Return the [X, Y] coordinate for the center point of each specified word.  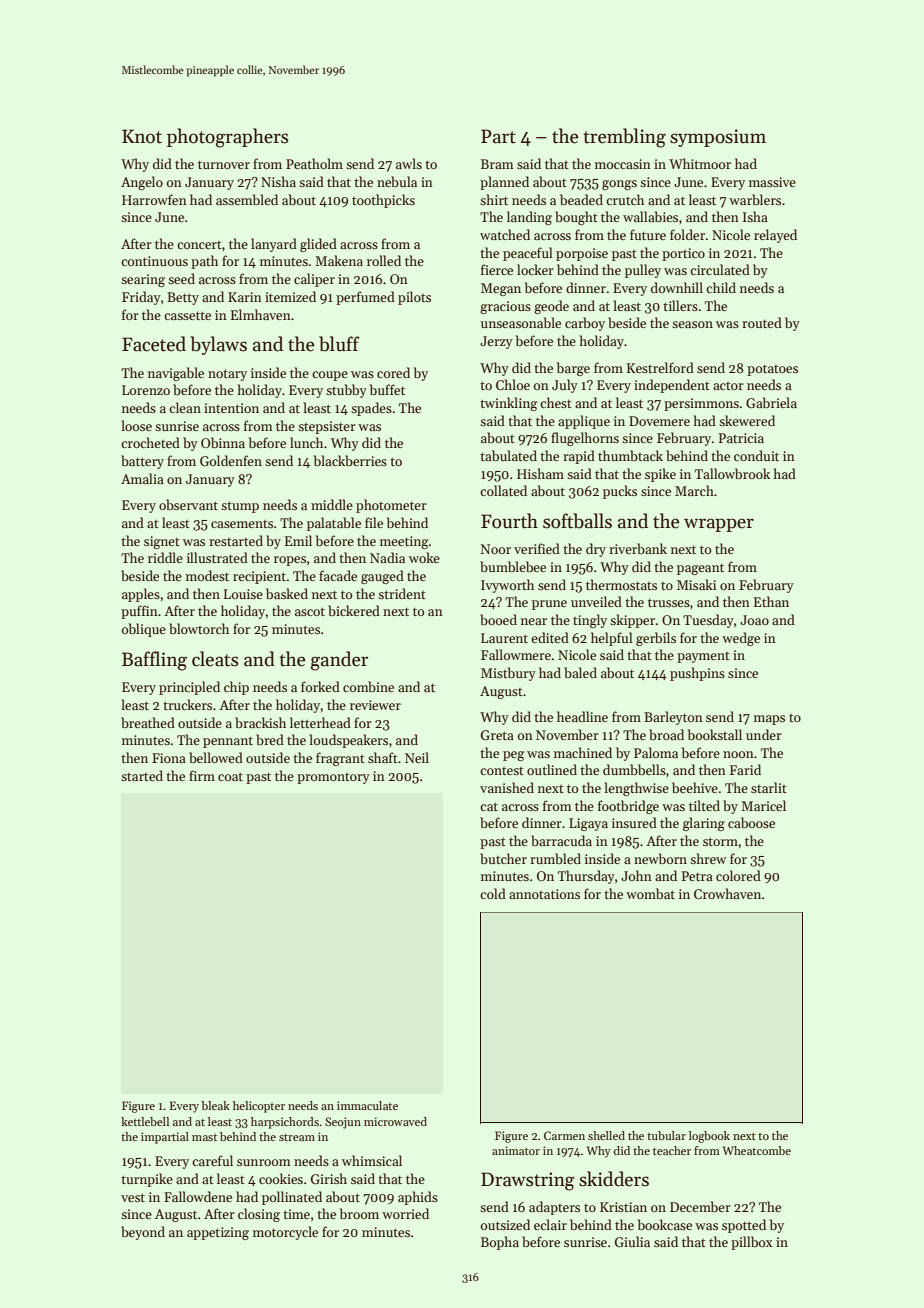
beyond [143, 1233]
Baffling [154, 661]
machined [583, 752]
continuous [154, 261]
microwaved [395, 1121]
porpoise [582, 254]
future [648, 234]
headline [582, 716]
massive [772, 182]
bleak [215, 1105]
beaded [581, 199]
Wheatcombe [757, 1150]
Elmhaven [261, 314]
